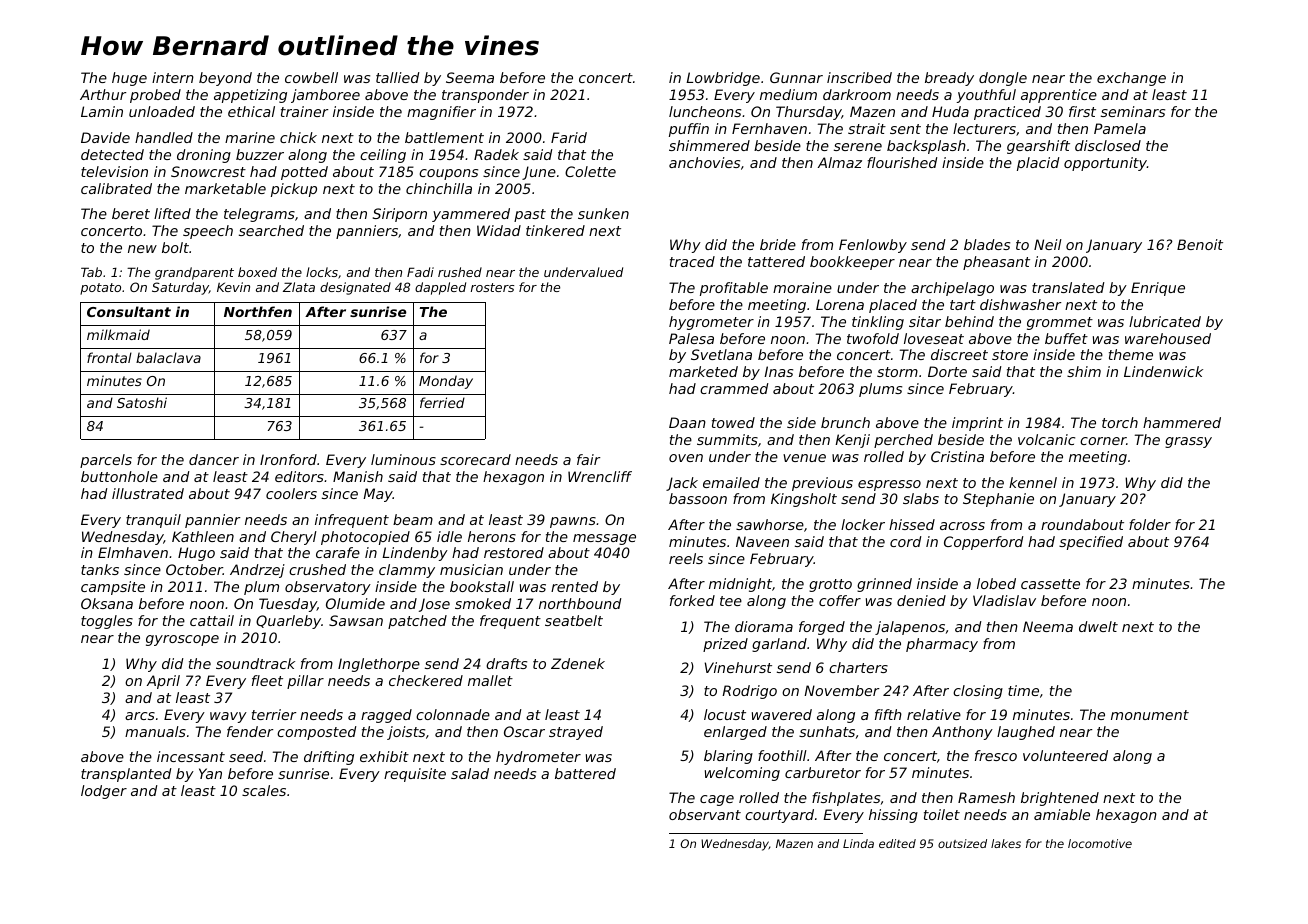 The height and width of the page is (924, 1308). What do you see at coordinates (1131, 79) in the page?
I see `exchange` at bounding box center [1131, 79].
